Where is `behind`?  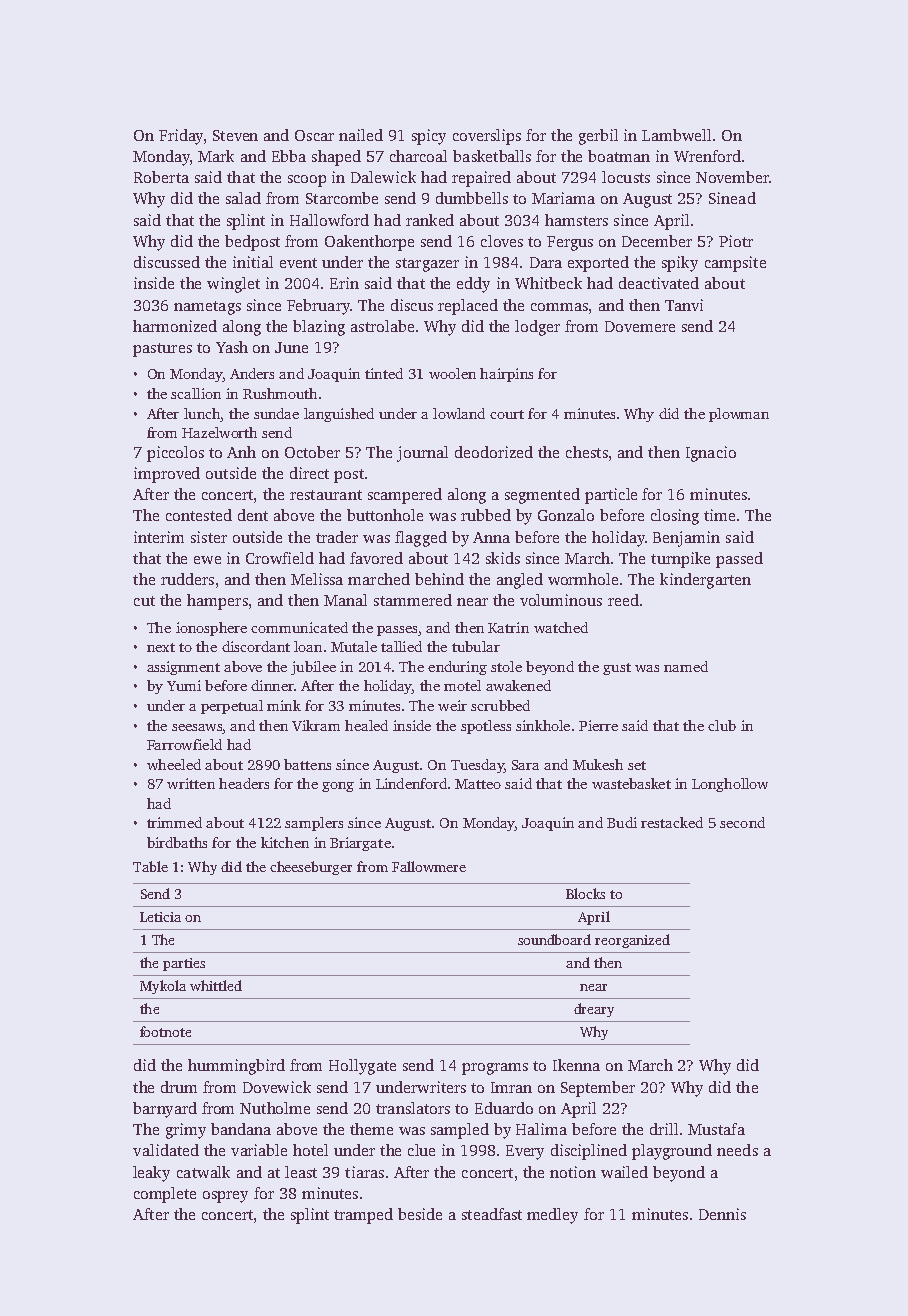
behind is located at coordinates (439, 579).
